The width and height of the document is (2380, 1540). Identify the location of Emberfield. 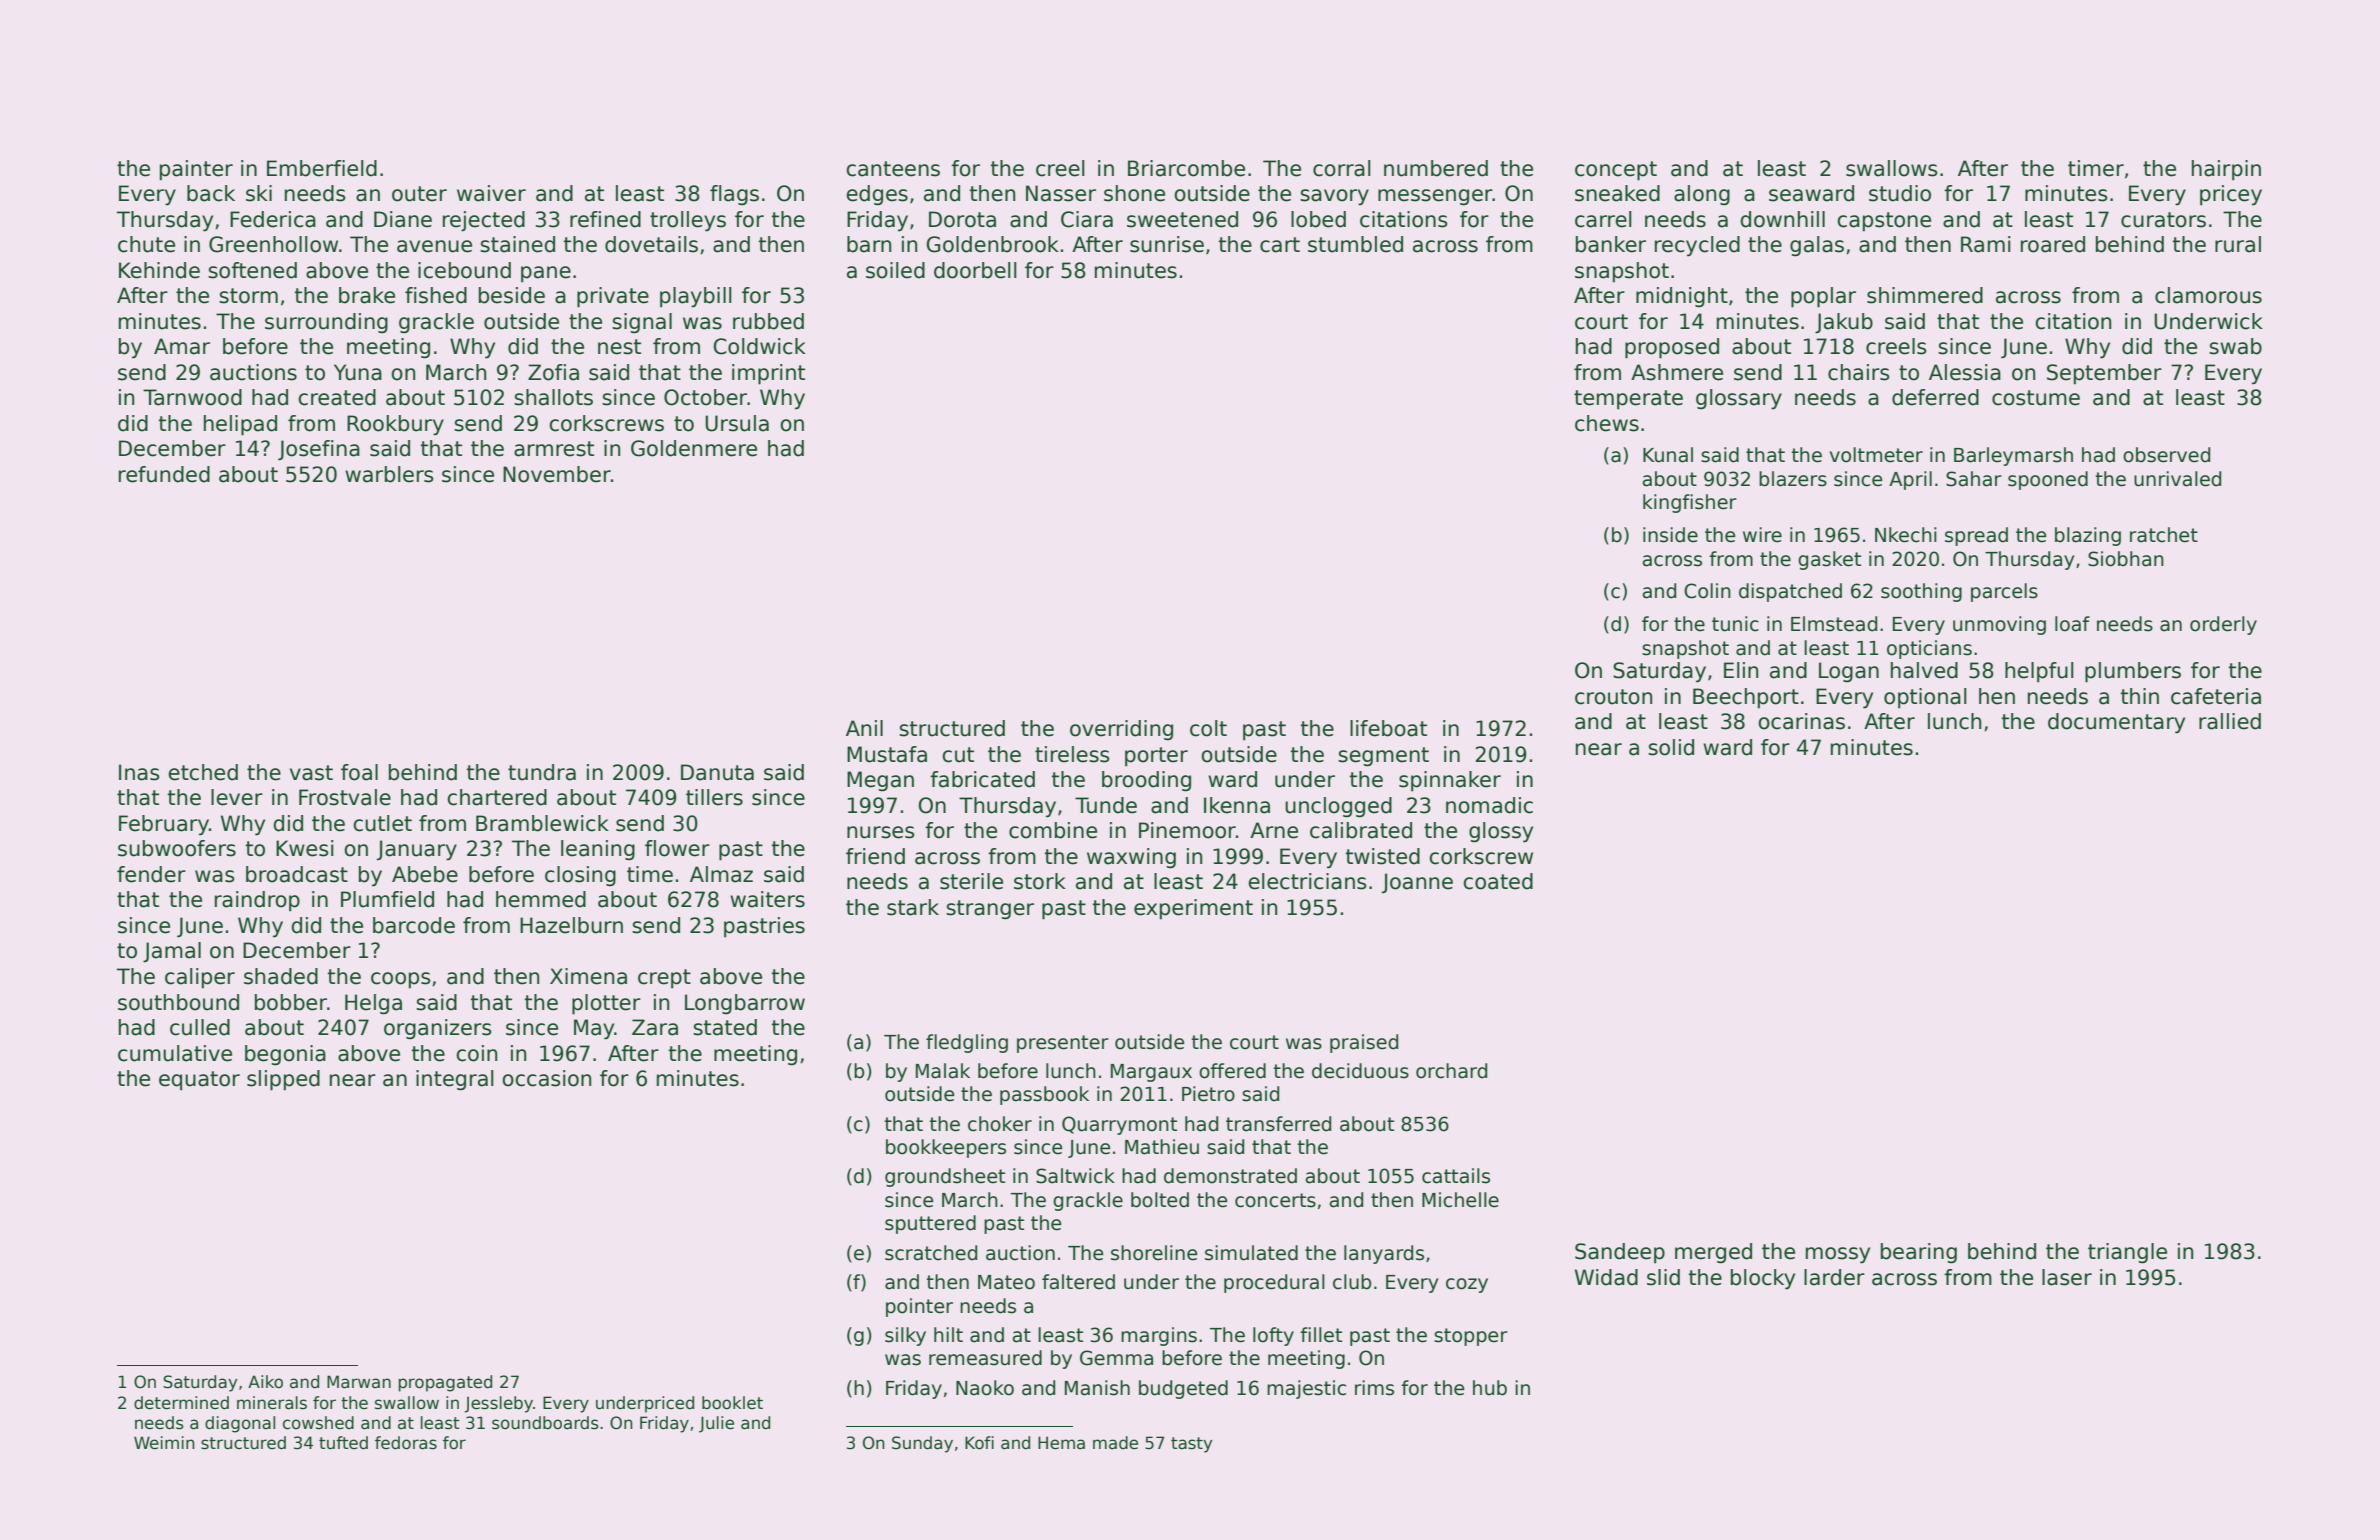
(322, 168).
